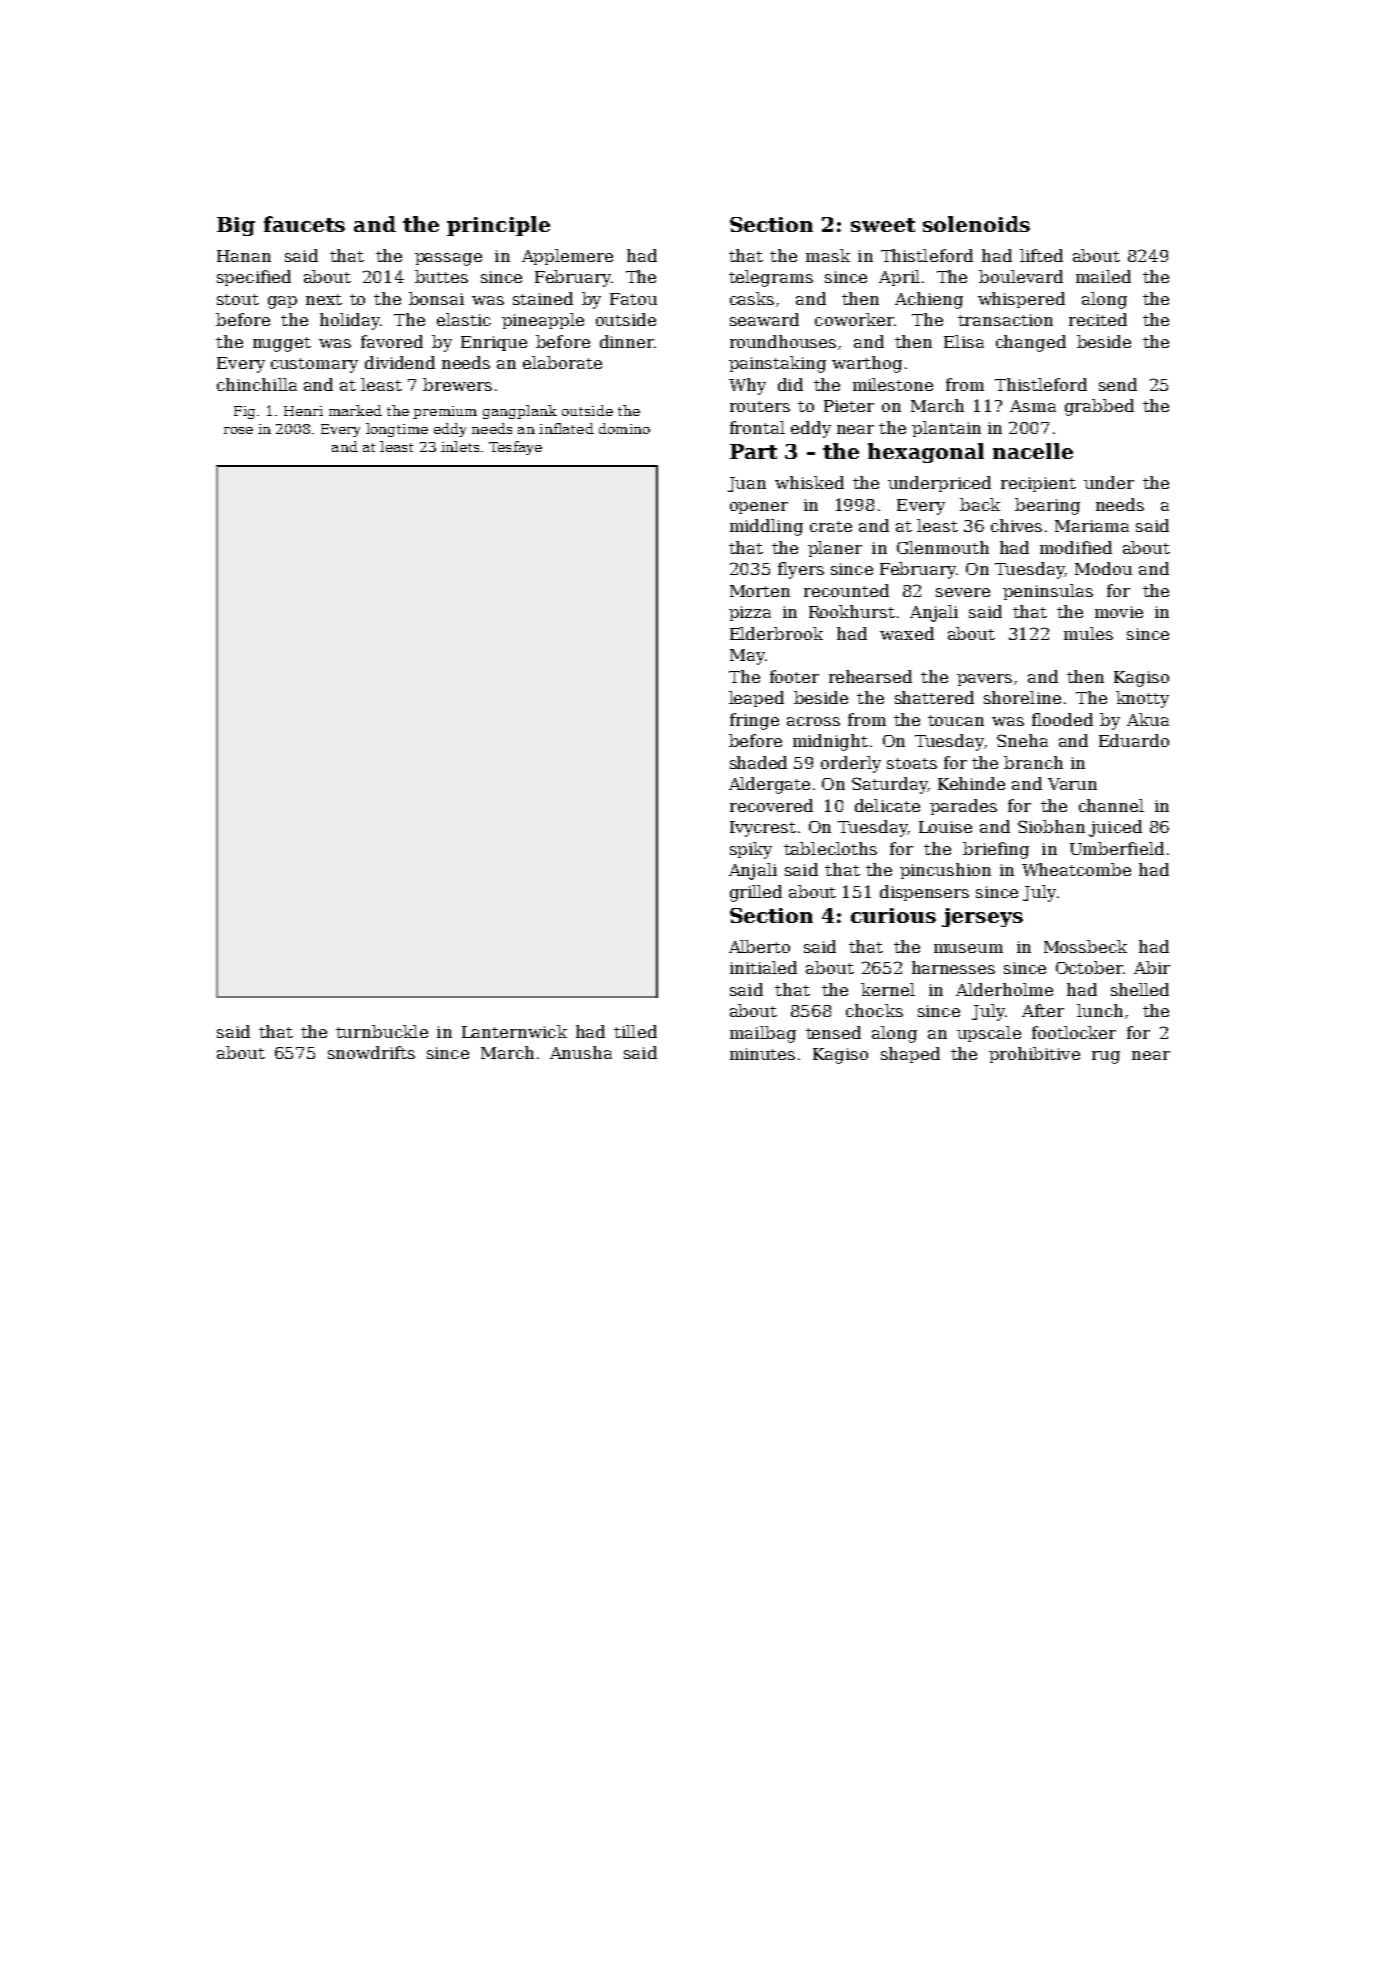 This image has width=1386, height=1969. I want to click on solenoids, so click(976, 224).
